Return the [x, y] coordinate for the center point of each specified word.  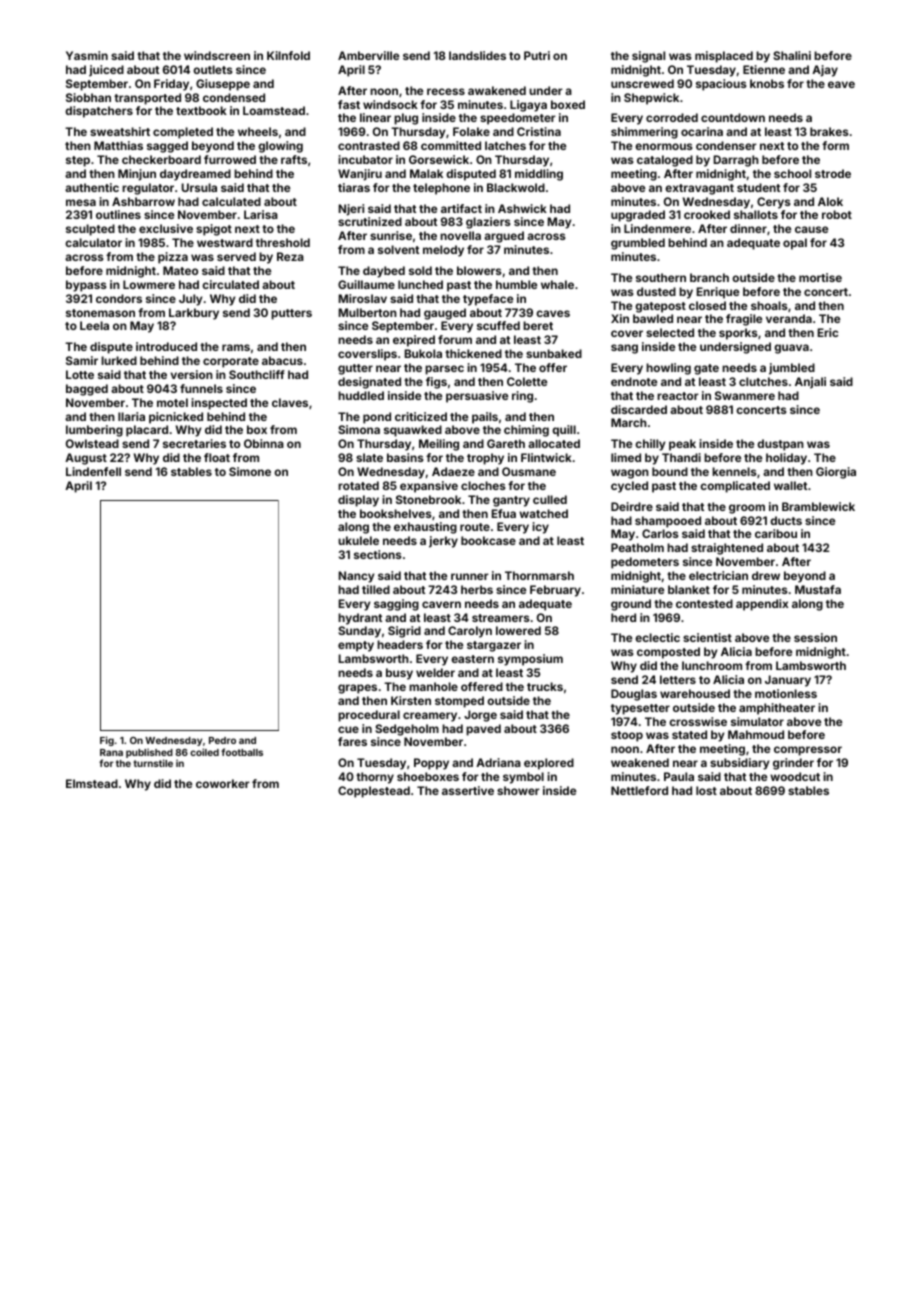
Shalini [792, 55]
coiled [204, 752]
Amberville [368, 55]
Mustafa [818, 589]
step [78, 161]
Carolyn [470, 632]
